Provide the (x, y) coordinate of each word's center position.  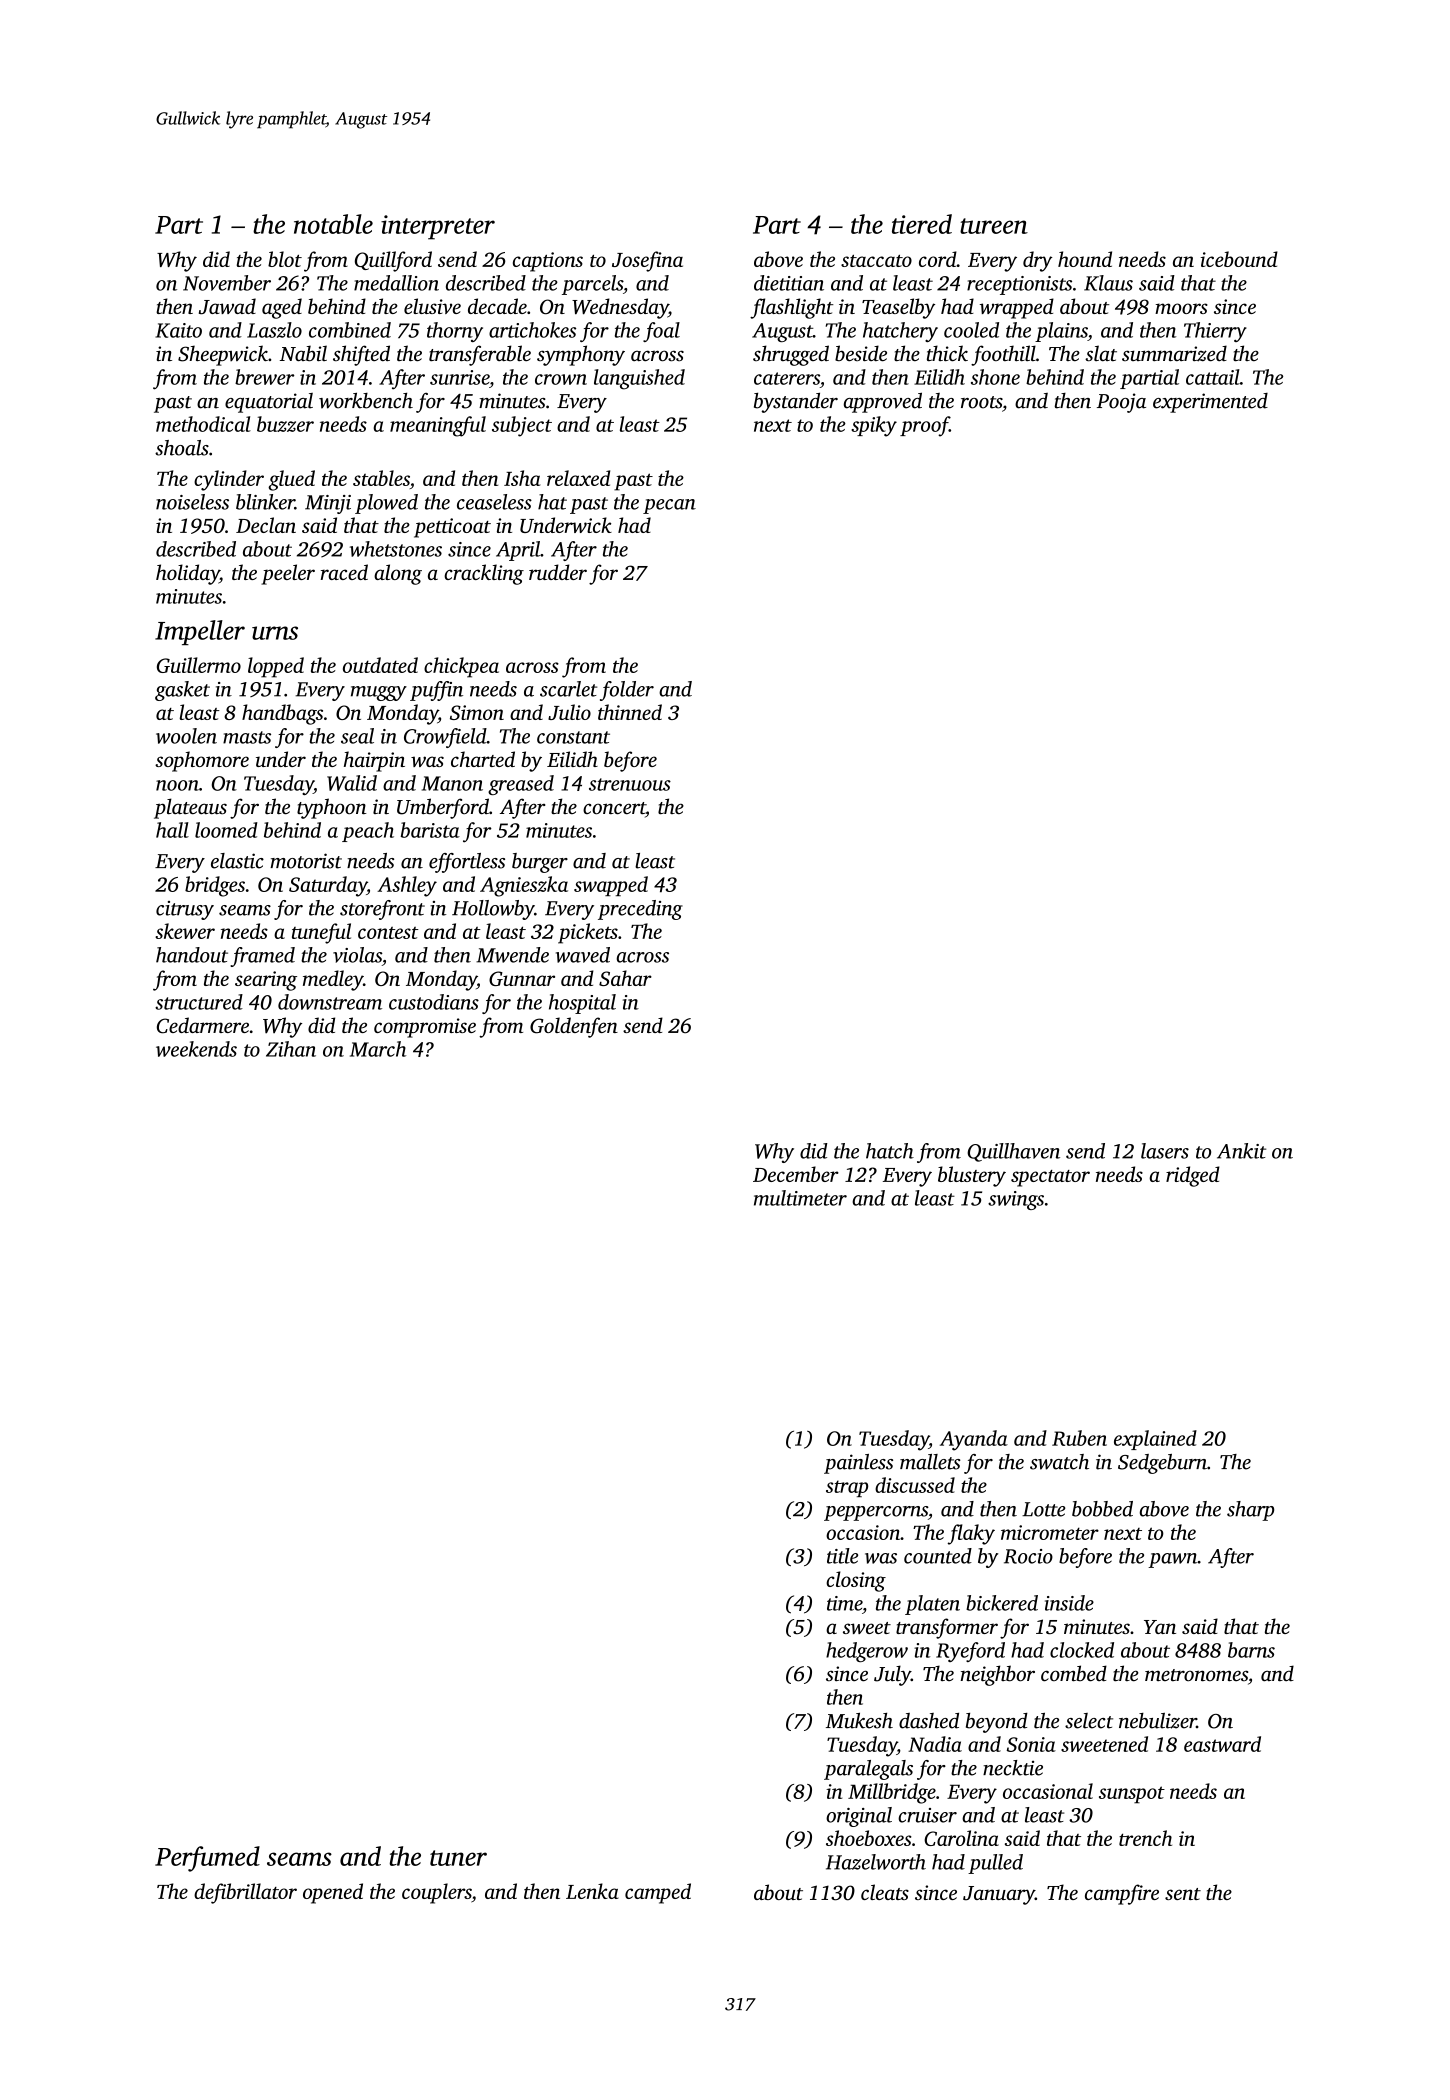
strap (847, 1488)
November (227, 283)
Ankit (1241, 1151)
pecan (669, 506)
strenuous (630, 784)
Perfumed (207, 1859)
